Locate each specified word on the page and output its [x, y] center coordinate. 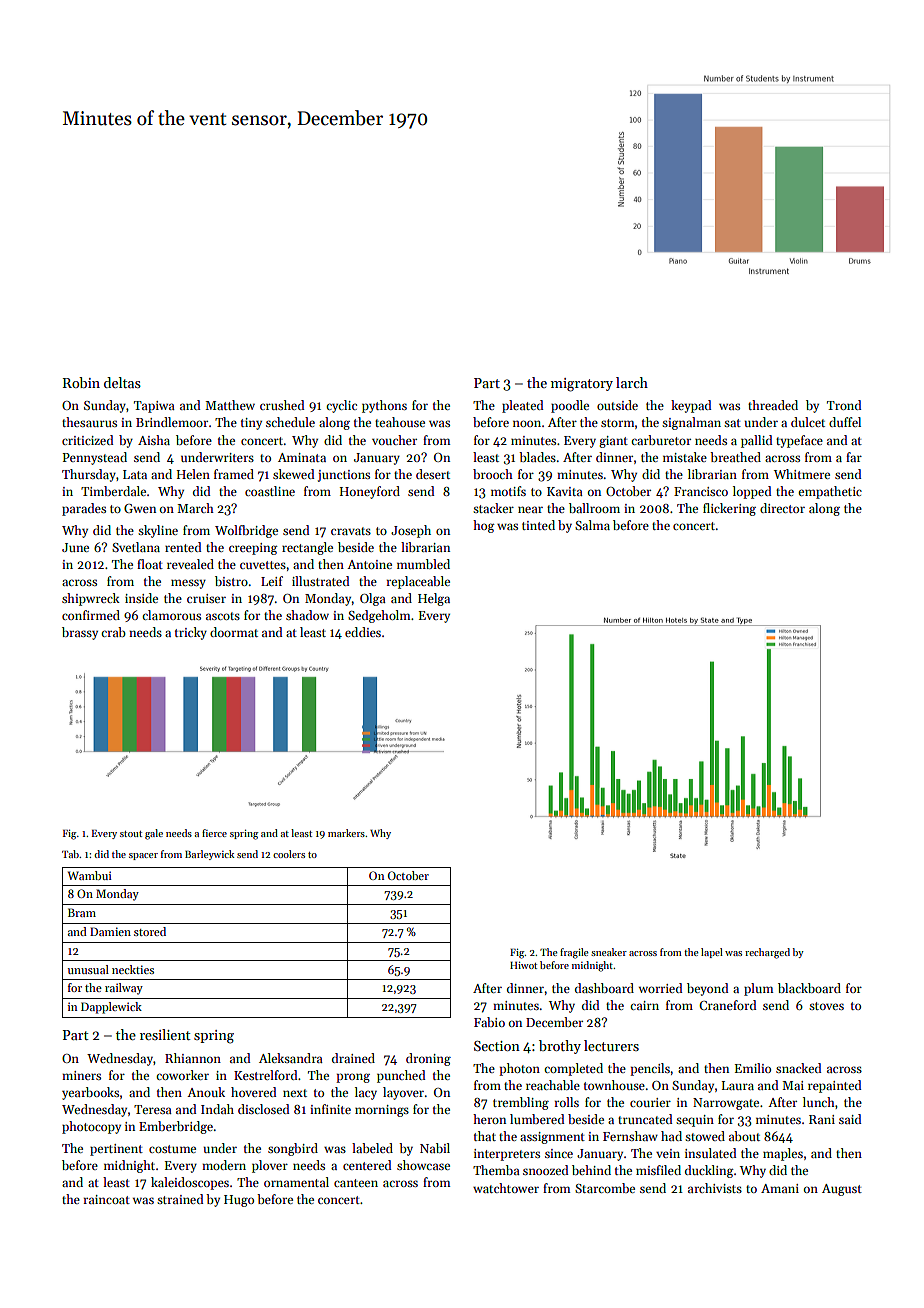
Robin [81, 382]
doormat [234, 632]
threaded [773, 405]
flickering [729, 509]
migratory [582, 385]
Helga [434, 599]
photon [519, 1069]
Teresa [153, 1109]
